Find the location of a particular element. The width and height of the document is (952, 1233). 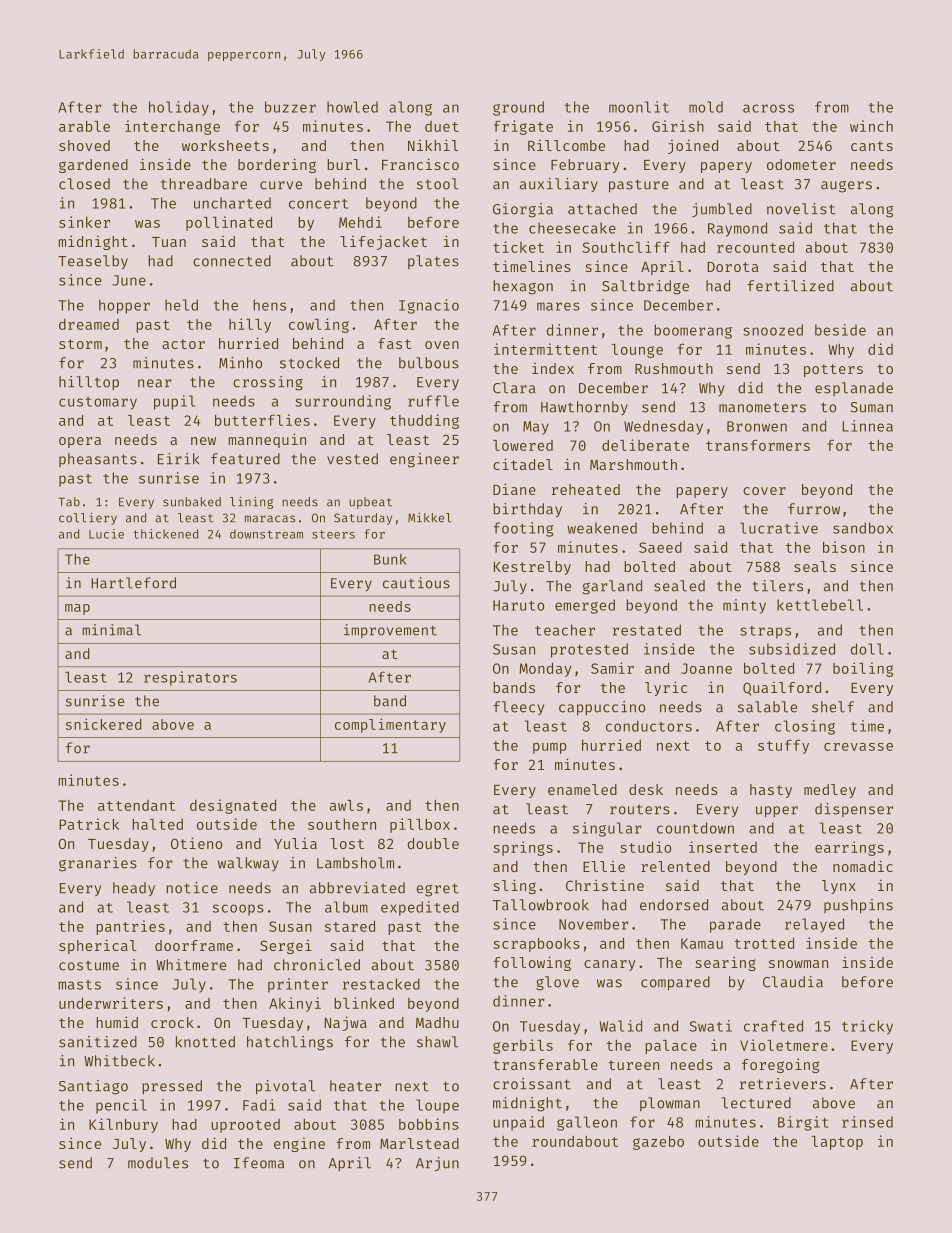

stuffy is located at coordinates (783, 746).
